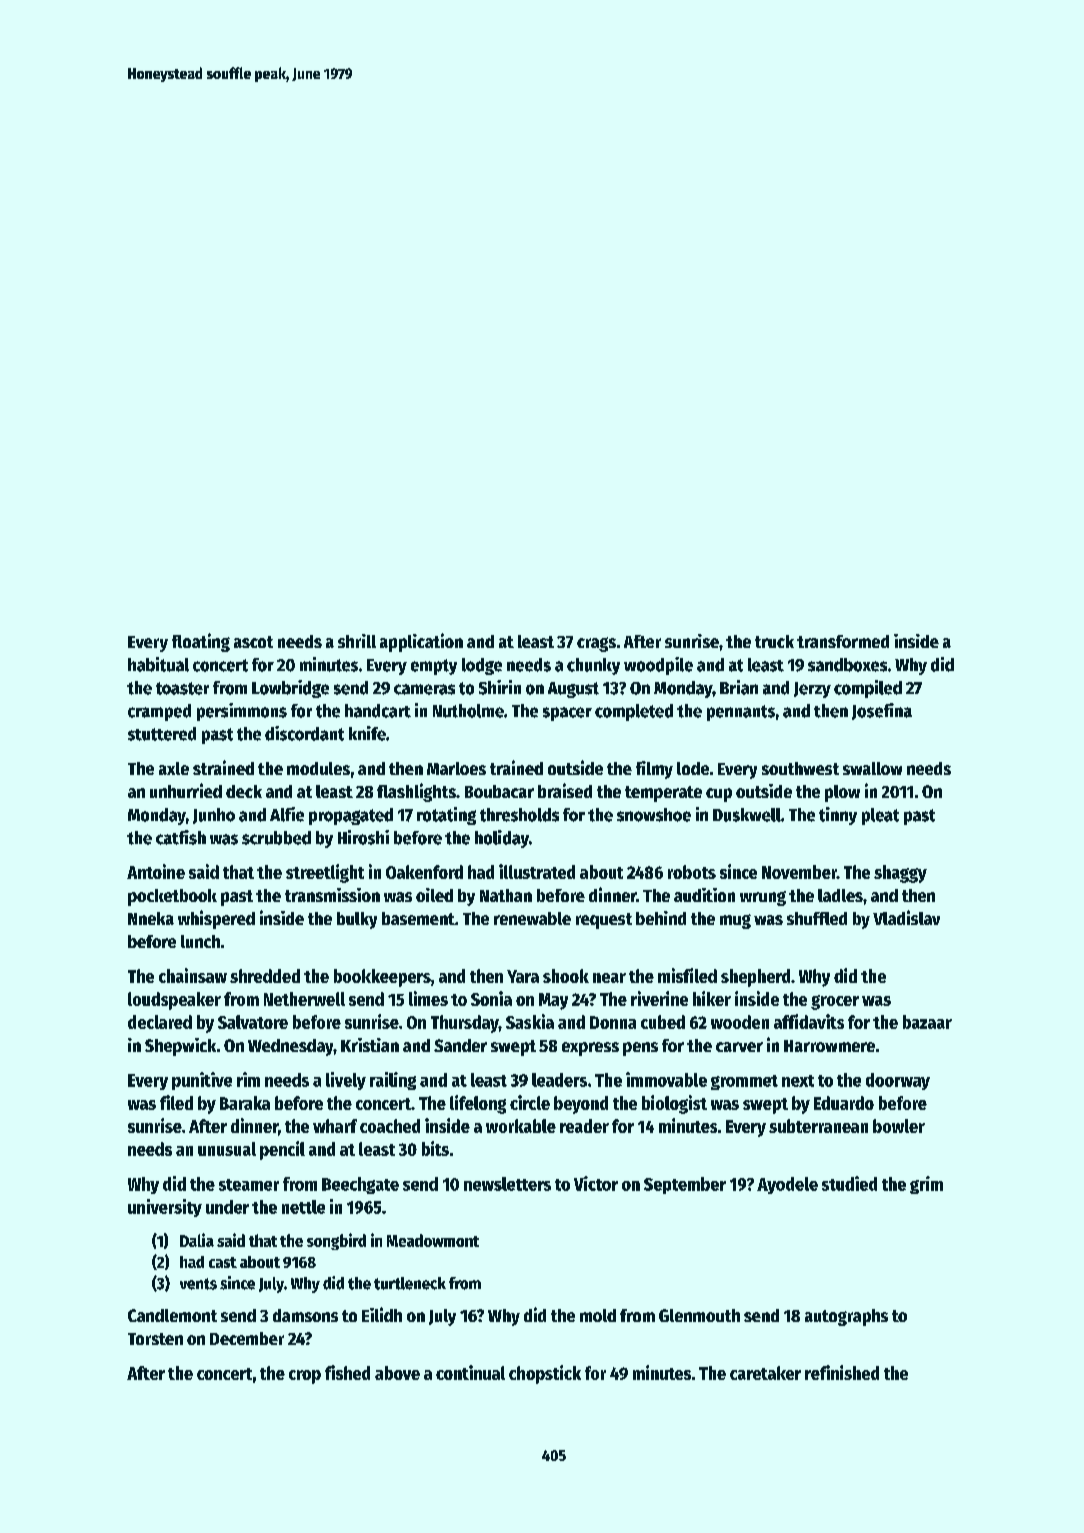 Image resolution: width=1084 pixels, height=1533 pixels. I want to click on damsons, so click(305, 1315).
